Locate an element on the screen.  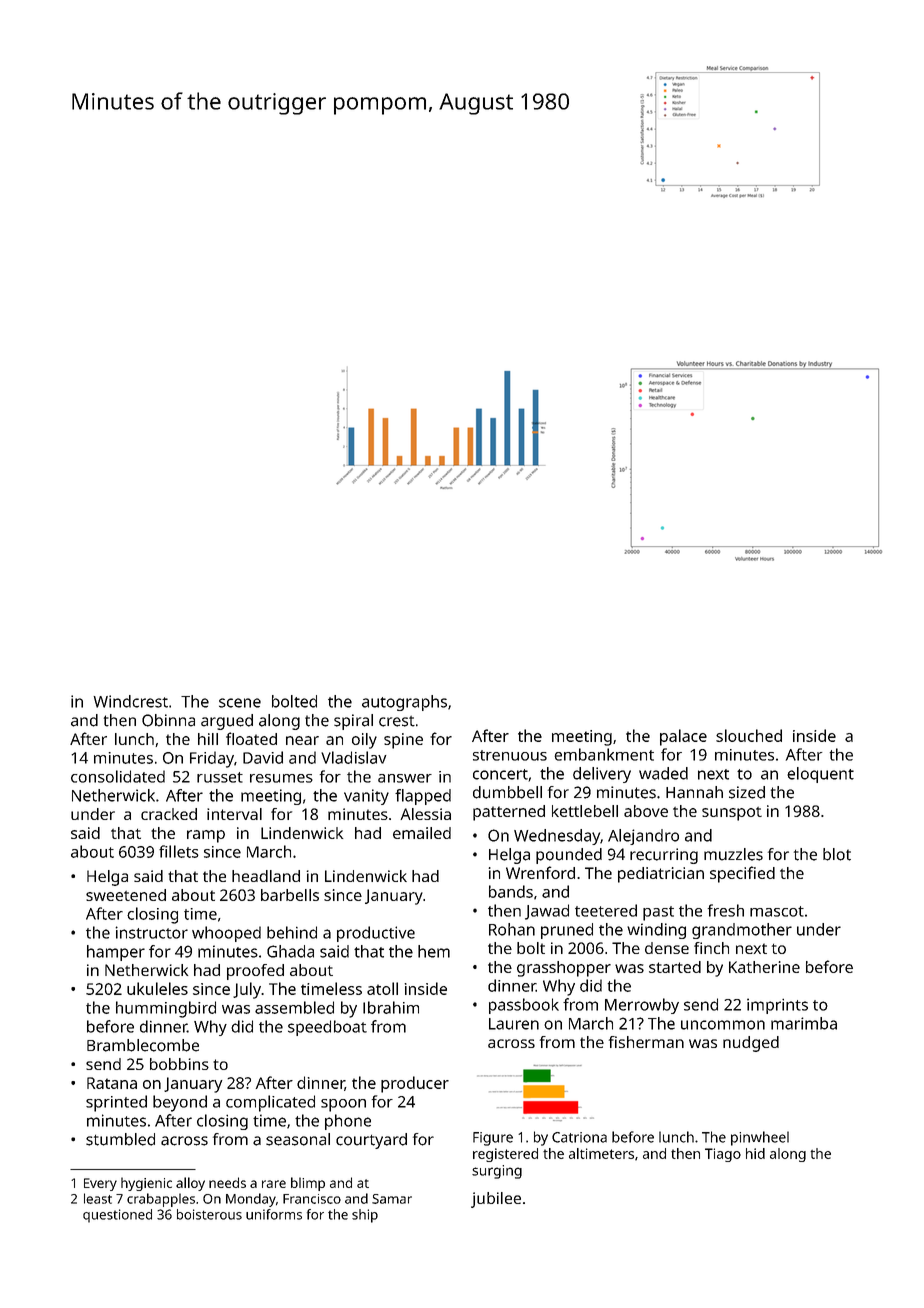
palace is located at coordinates (683, 737).
